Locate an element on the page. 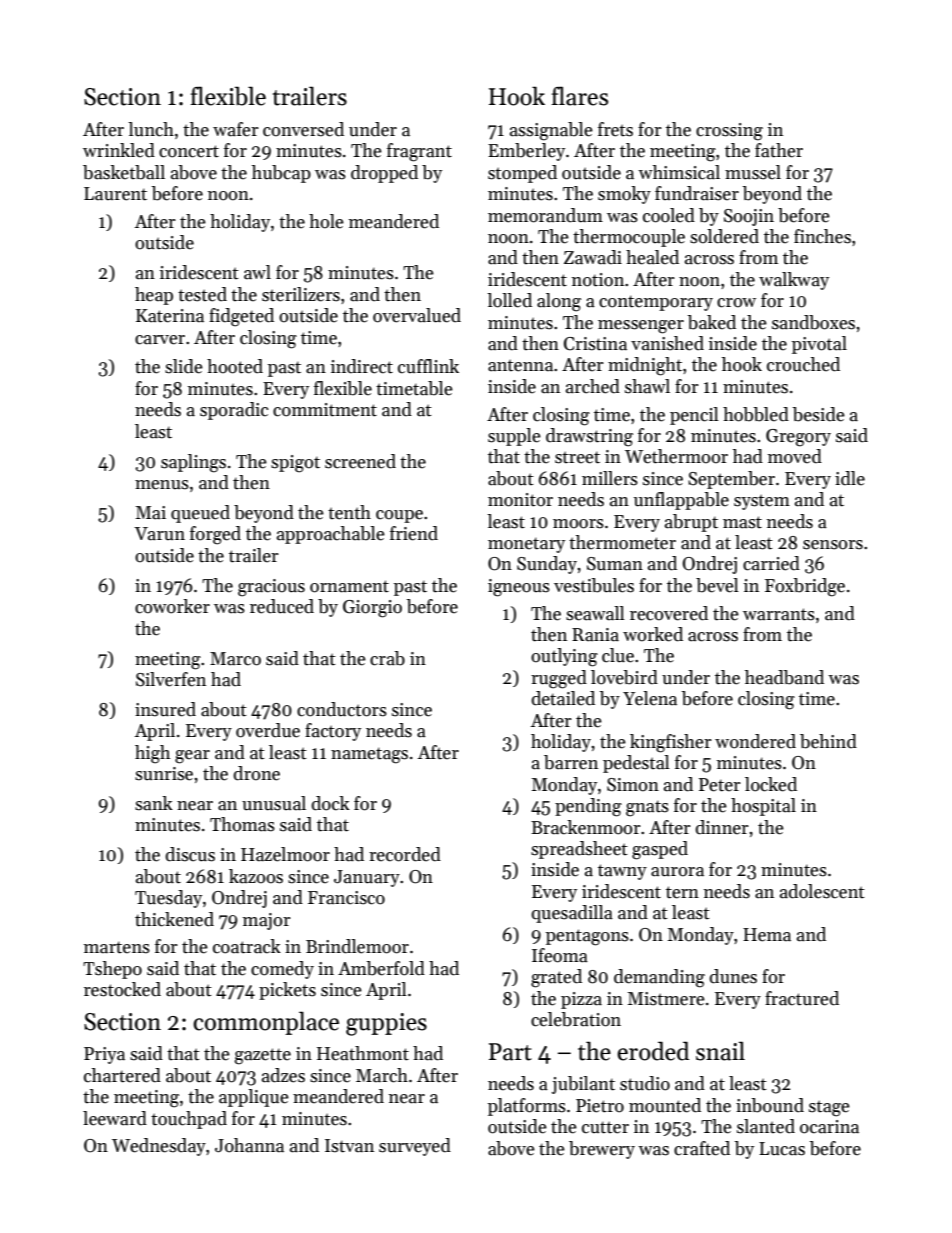  eroded is located at coordinates (653, 1051).
